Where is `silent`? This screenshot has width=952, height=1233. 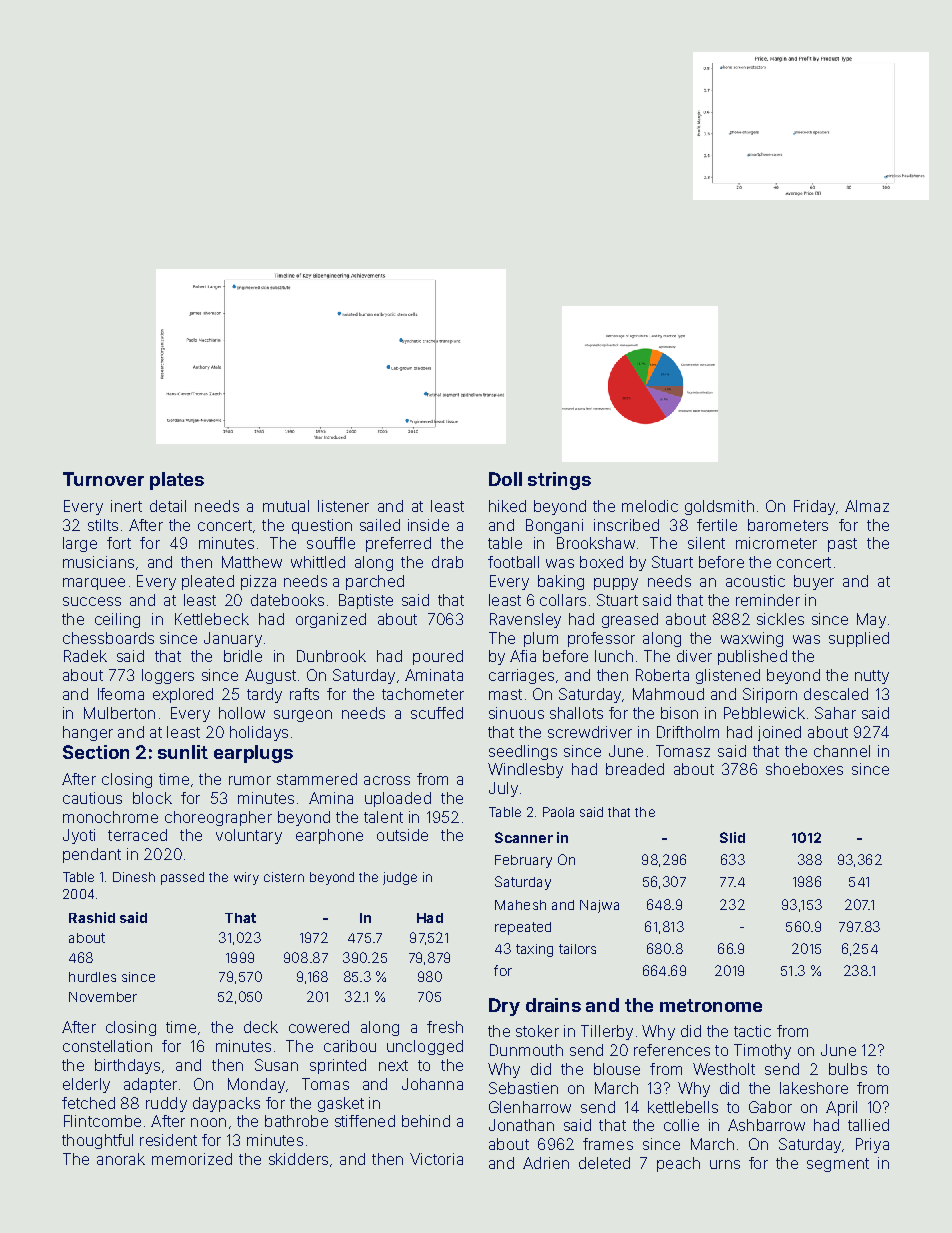 silent is located at coordinates (706, 543).
